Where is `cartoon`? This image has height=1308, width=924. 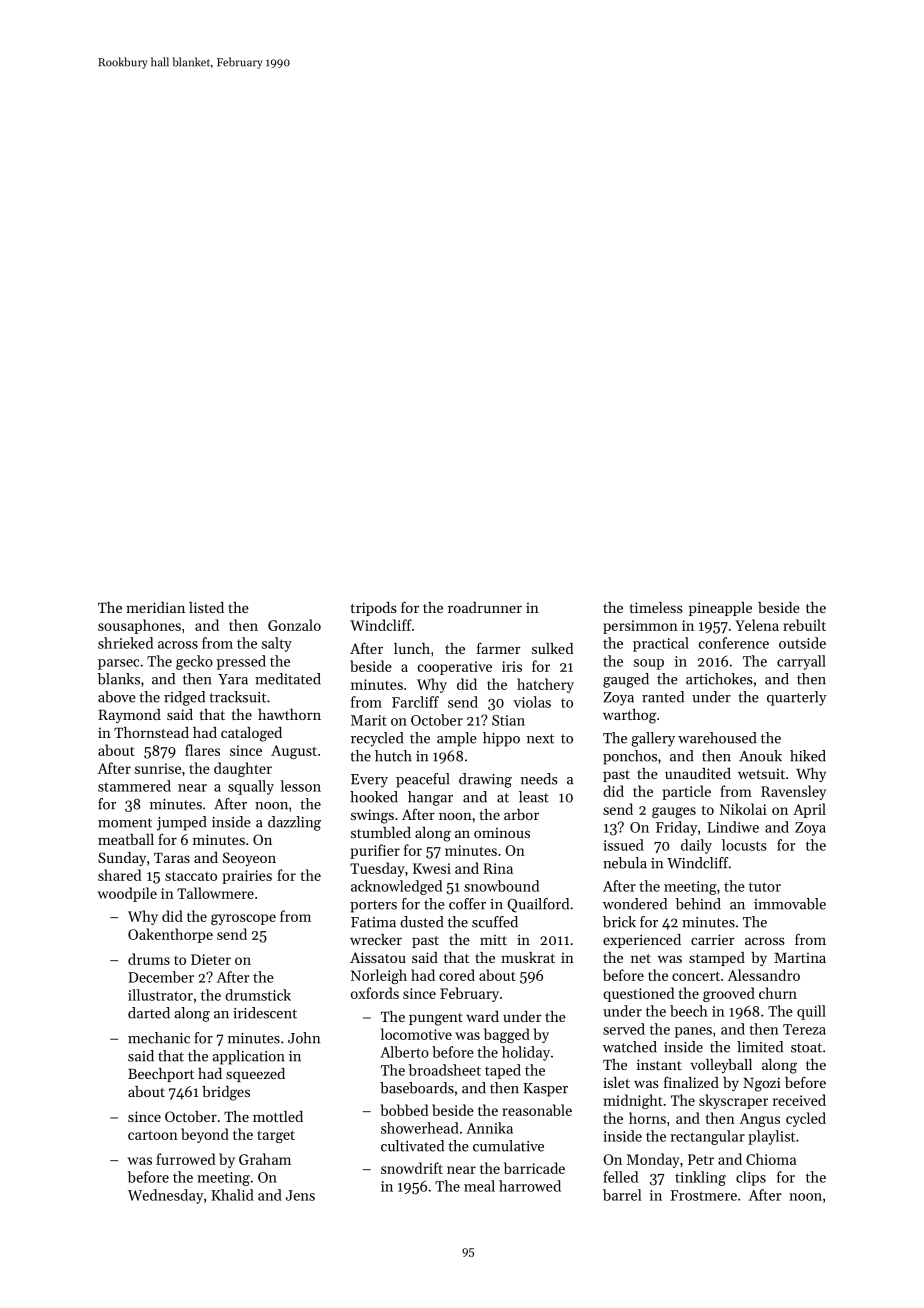 cartoon is located at coordinates (153, 1135).
